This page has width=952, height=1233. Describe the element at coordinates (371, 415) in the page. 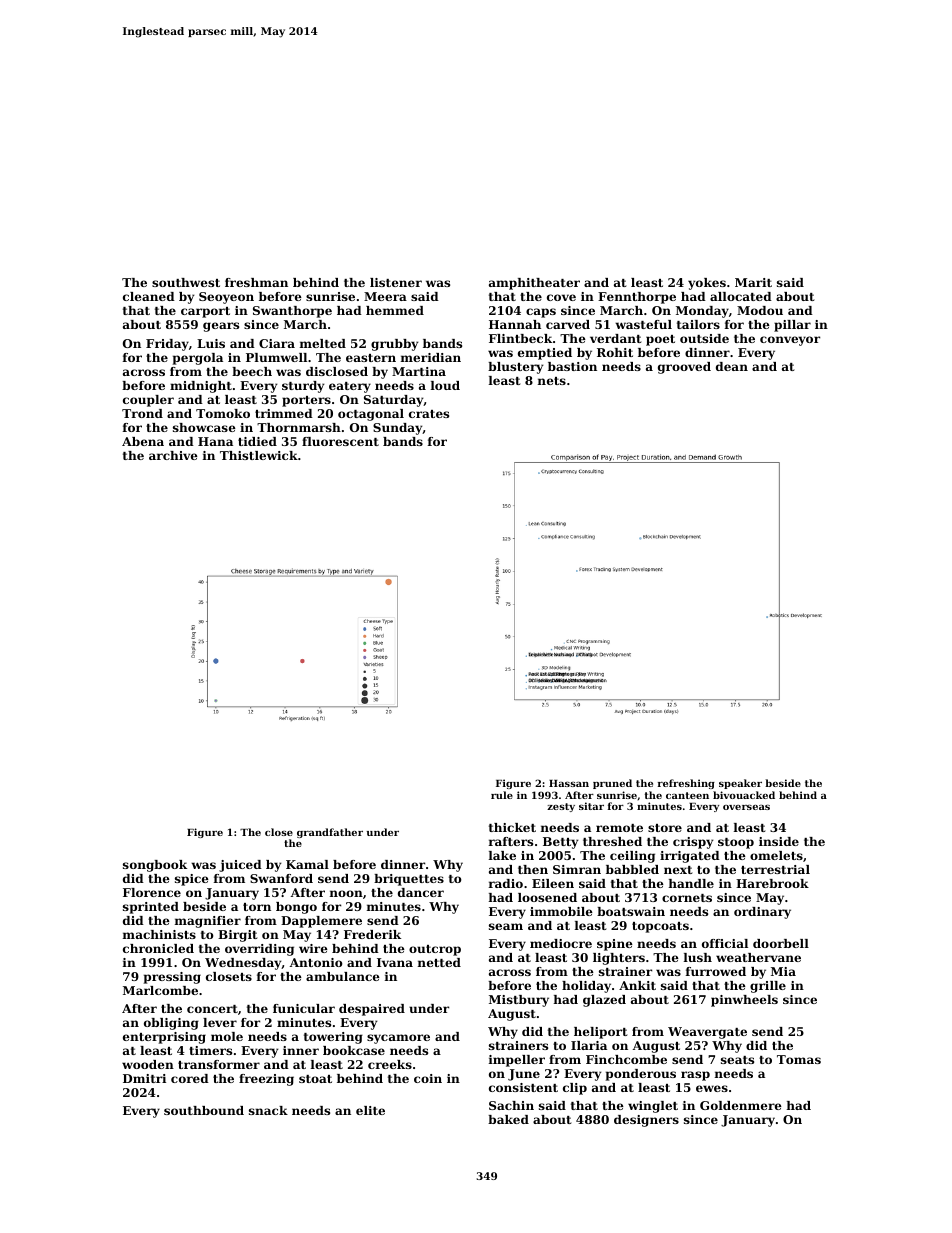

I see `octagonal` at that location.
